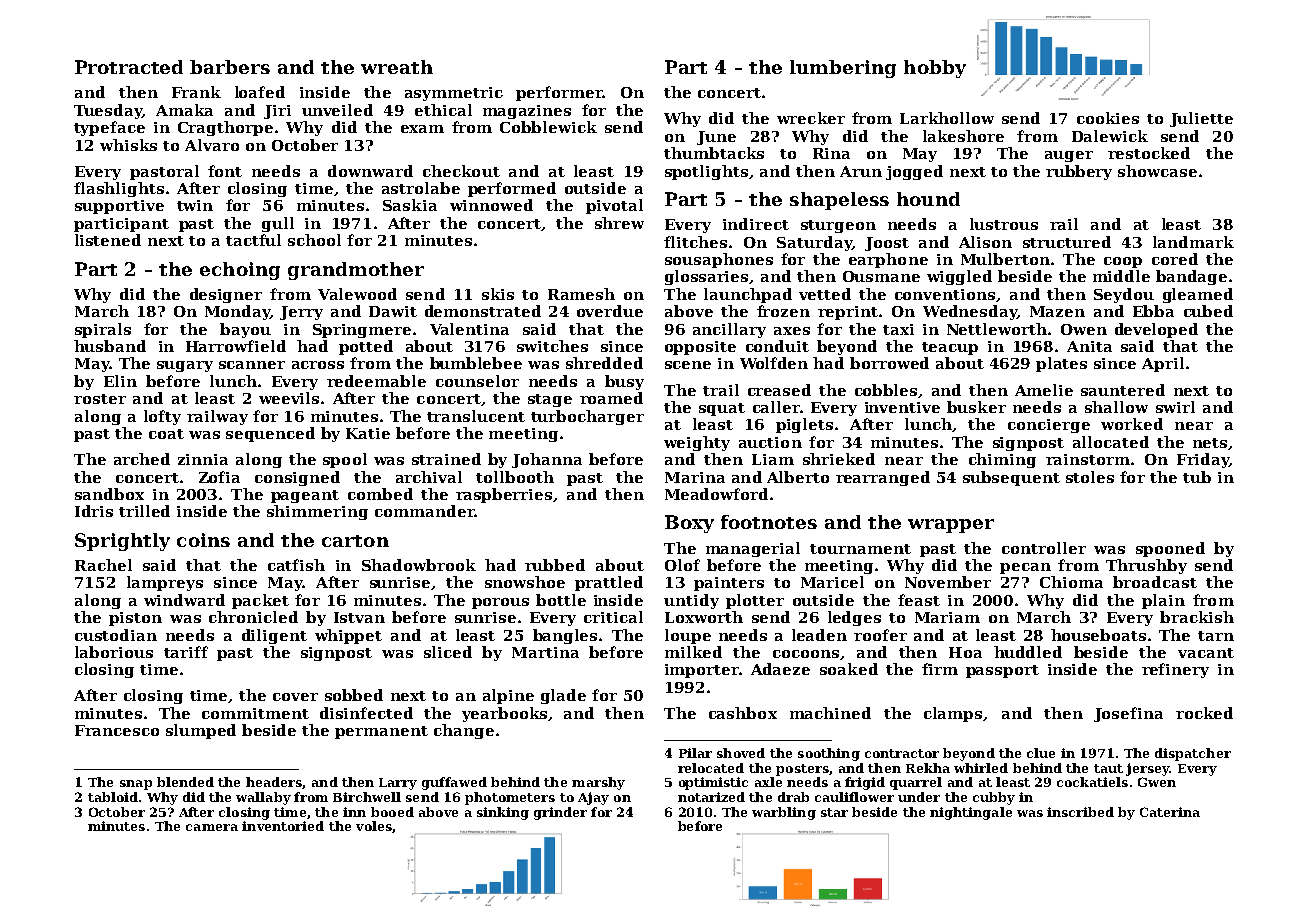 The width and height of the page is (1308, 924). Describe the element at coordinates (971, 813) in the page. I see `nightingale` at that location.
